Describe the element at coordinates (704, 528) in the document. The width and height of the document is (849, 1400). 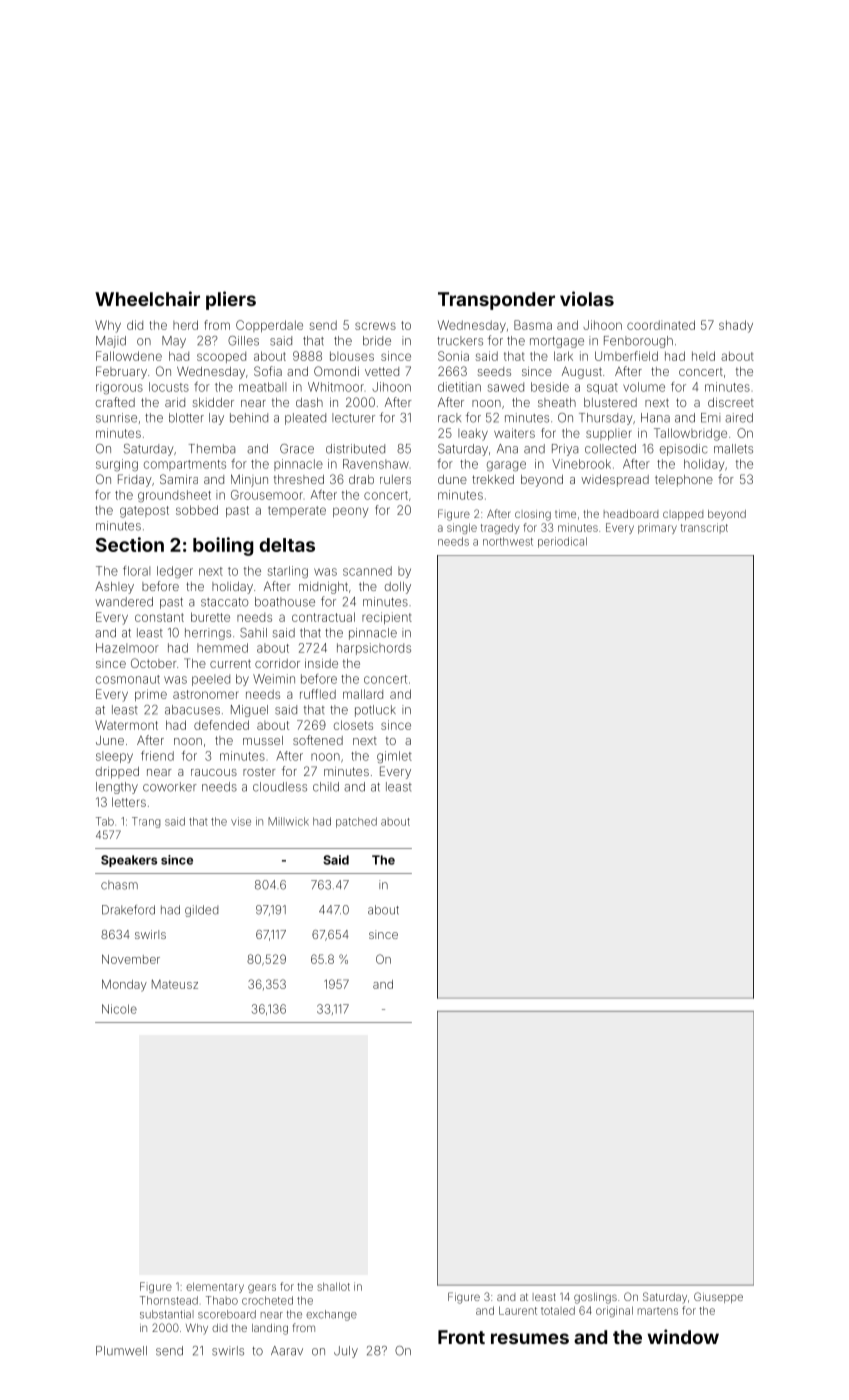
I see `transcript` at that location.
